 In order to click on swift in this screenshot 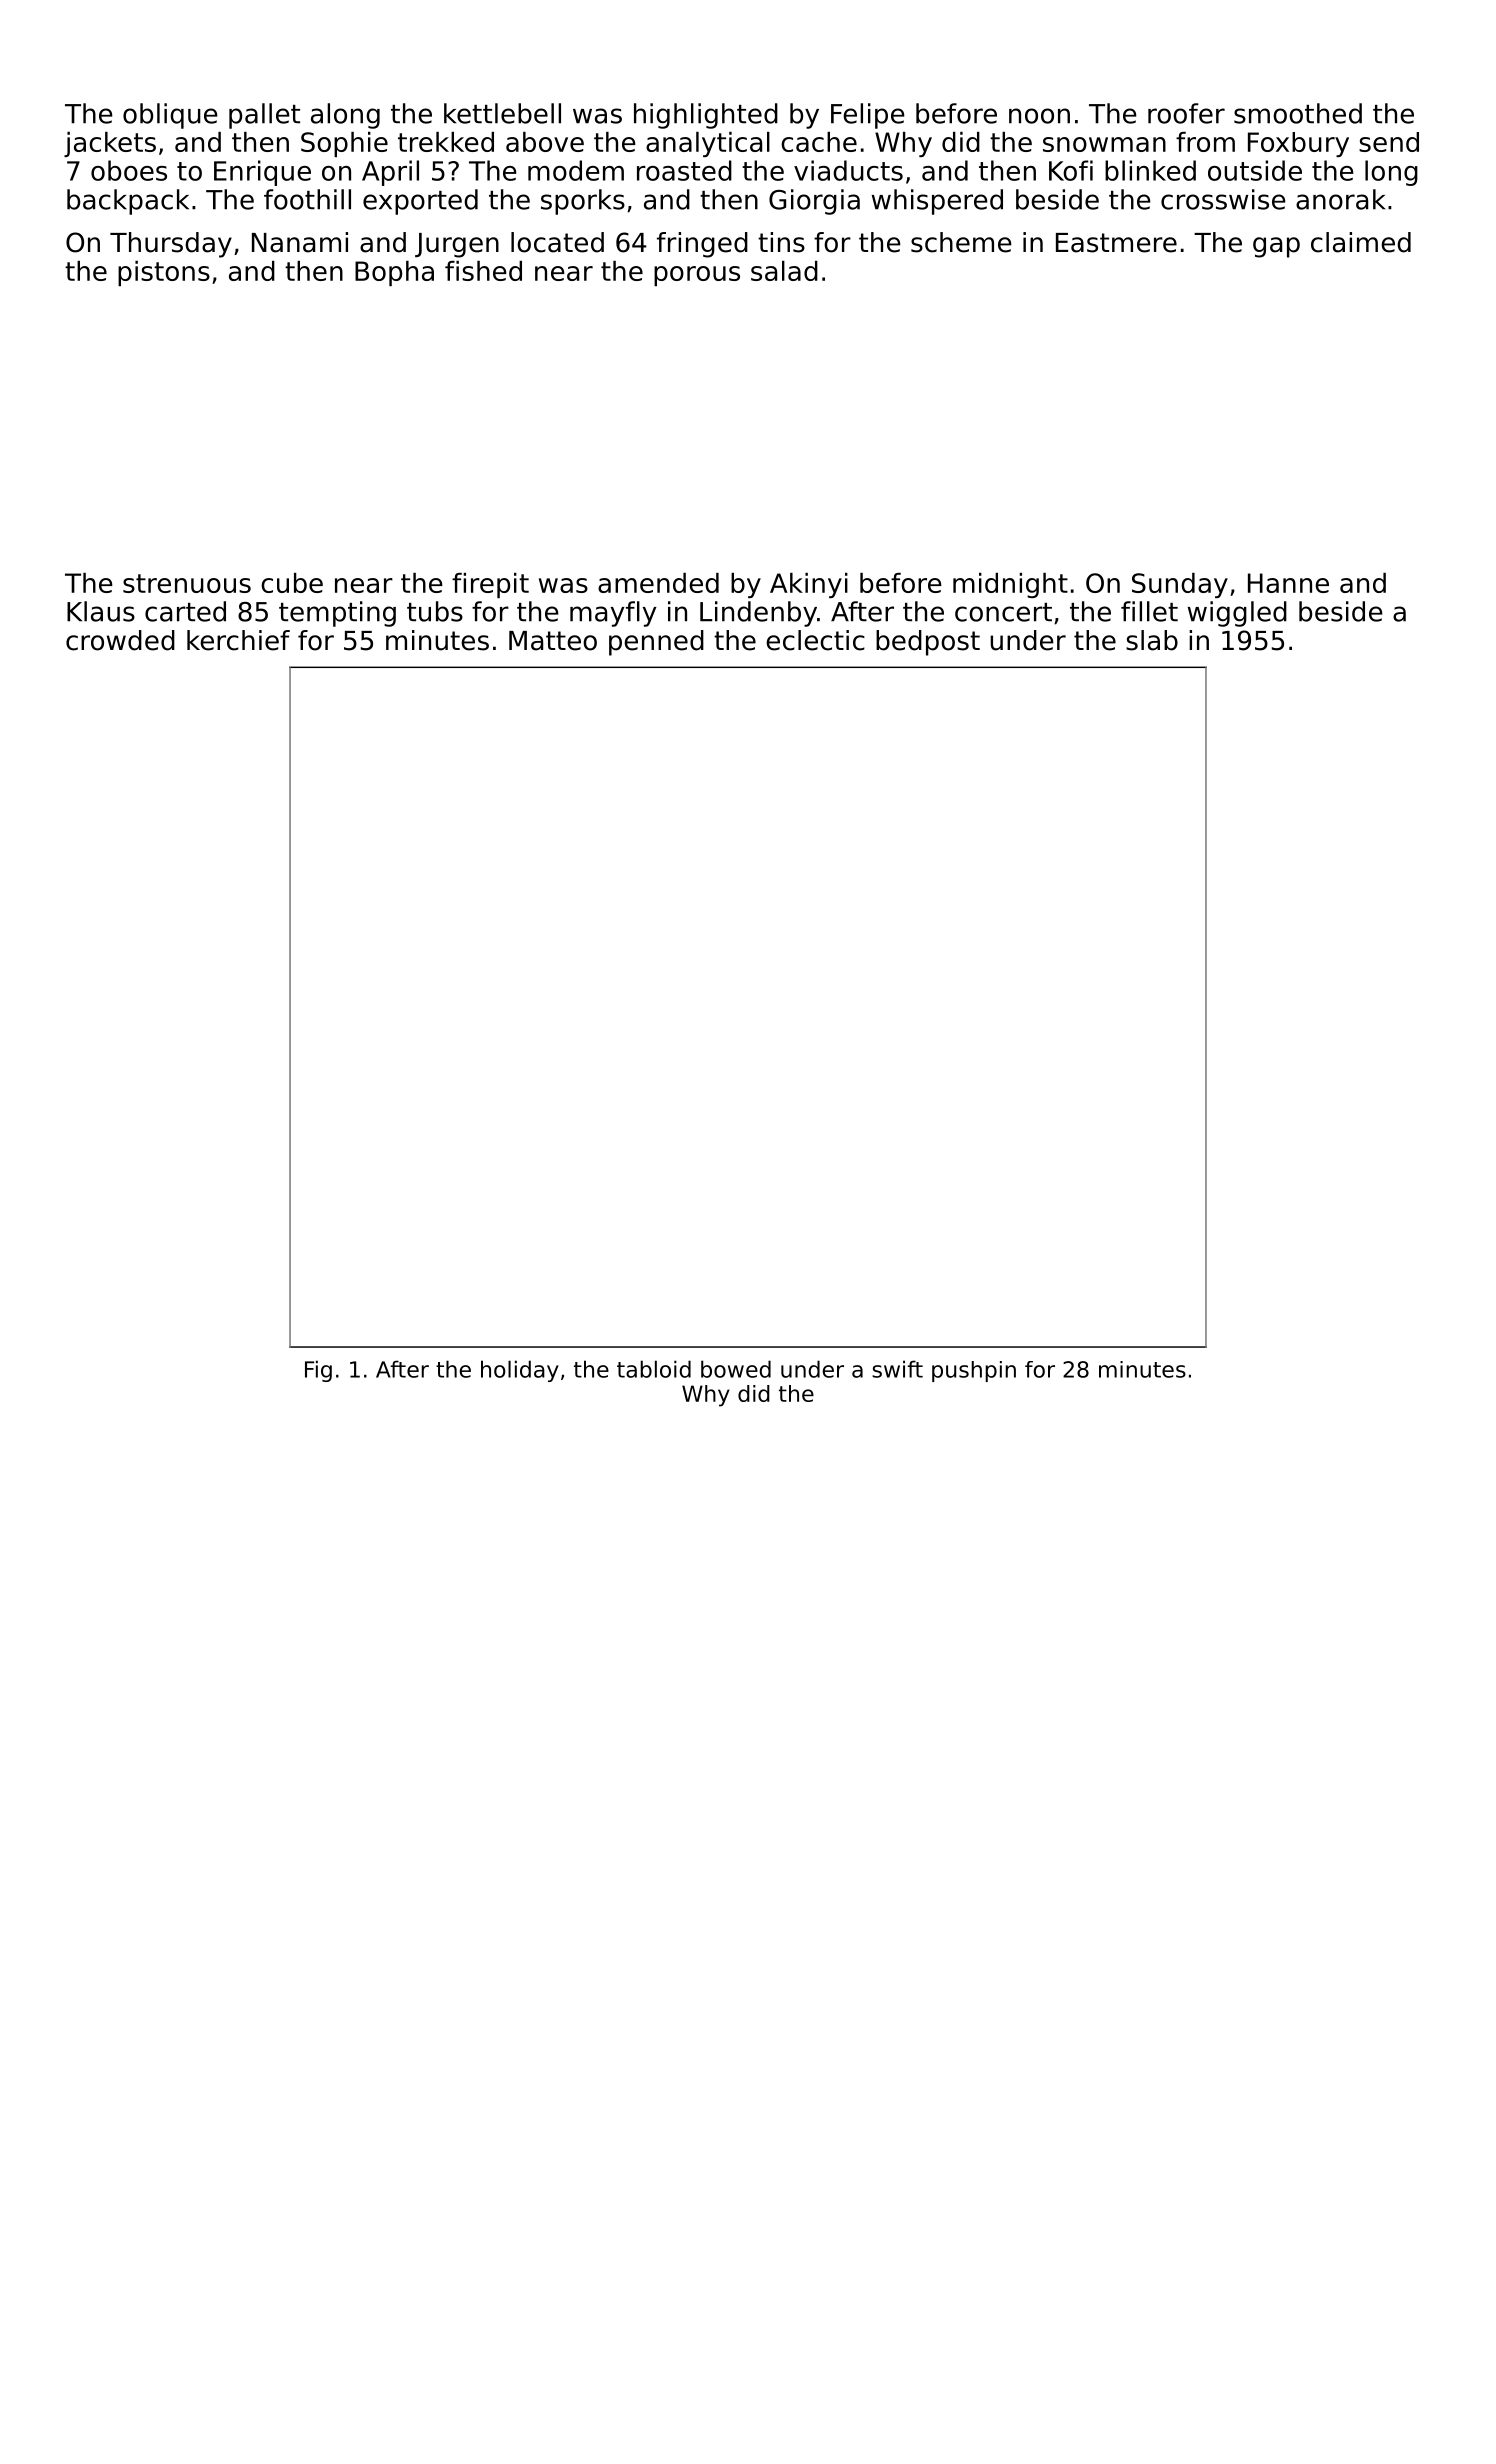, I will do `click(897, 1369)`.
